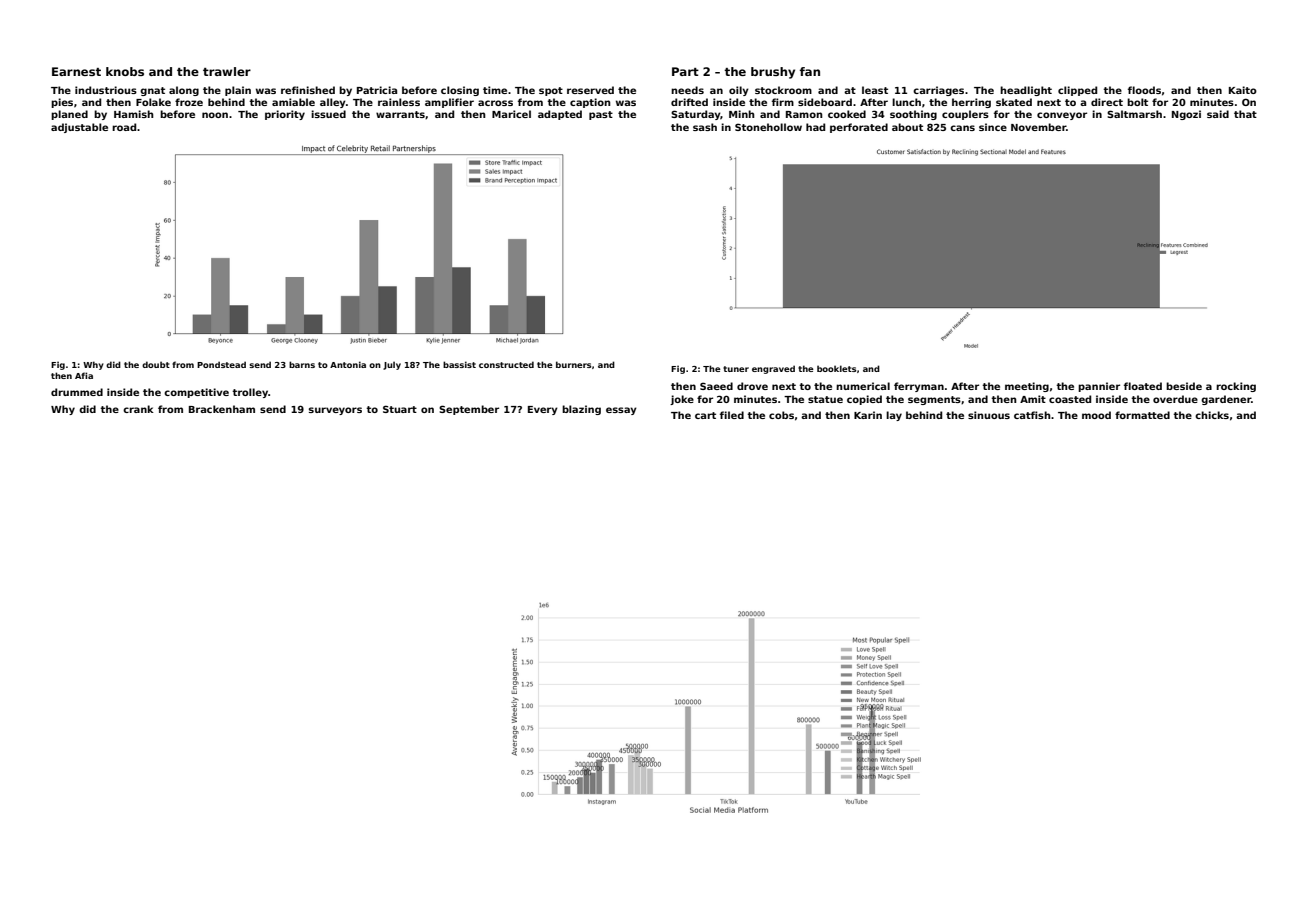  I want to click on road, so click(124, 127).
